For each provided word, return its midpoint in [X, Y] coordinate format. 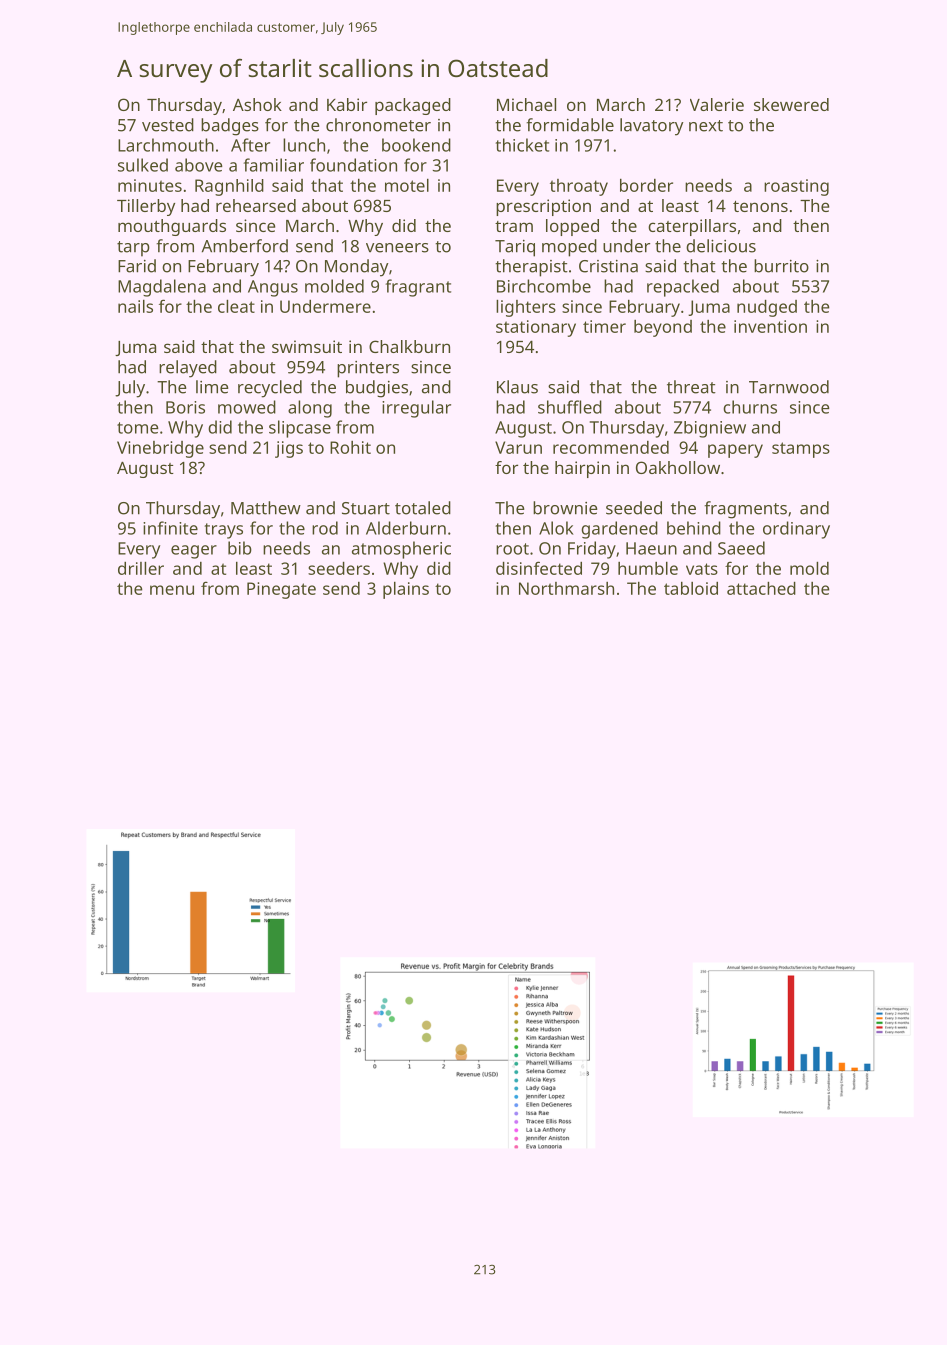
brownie [565, 508]
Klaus [517, 387]
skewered [791, 104]
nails [135, 306]
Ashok [257, 104]
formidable [570, 125]
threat [691, 387]
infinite [170, 528]
